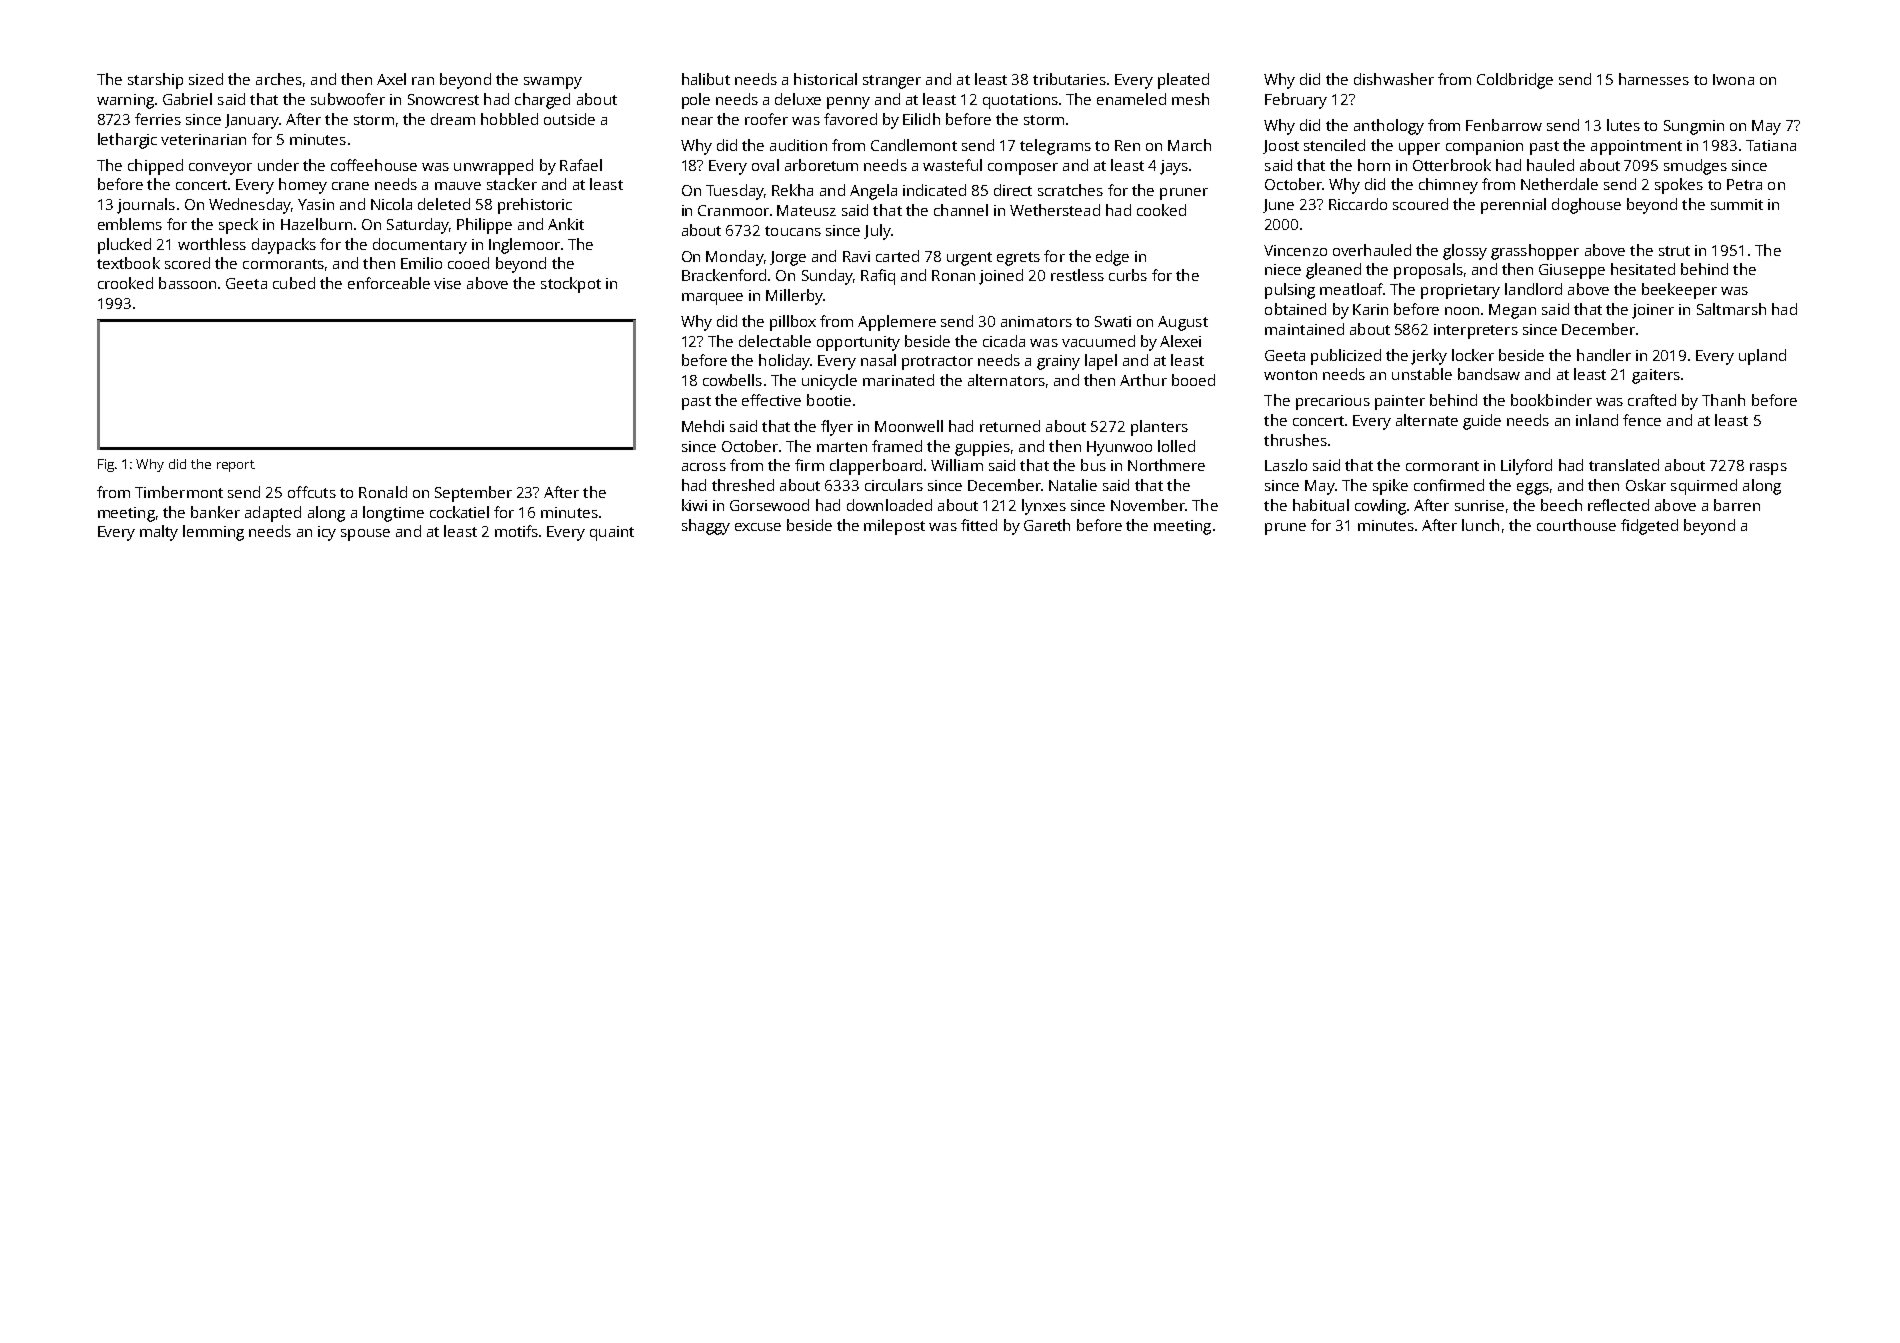 The height and width of the screenshot is (1343, 1900). I want to click on unstable, so click(1422, 374).
